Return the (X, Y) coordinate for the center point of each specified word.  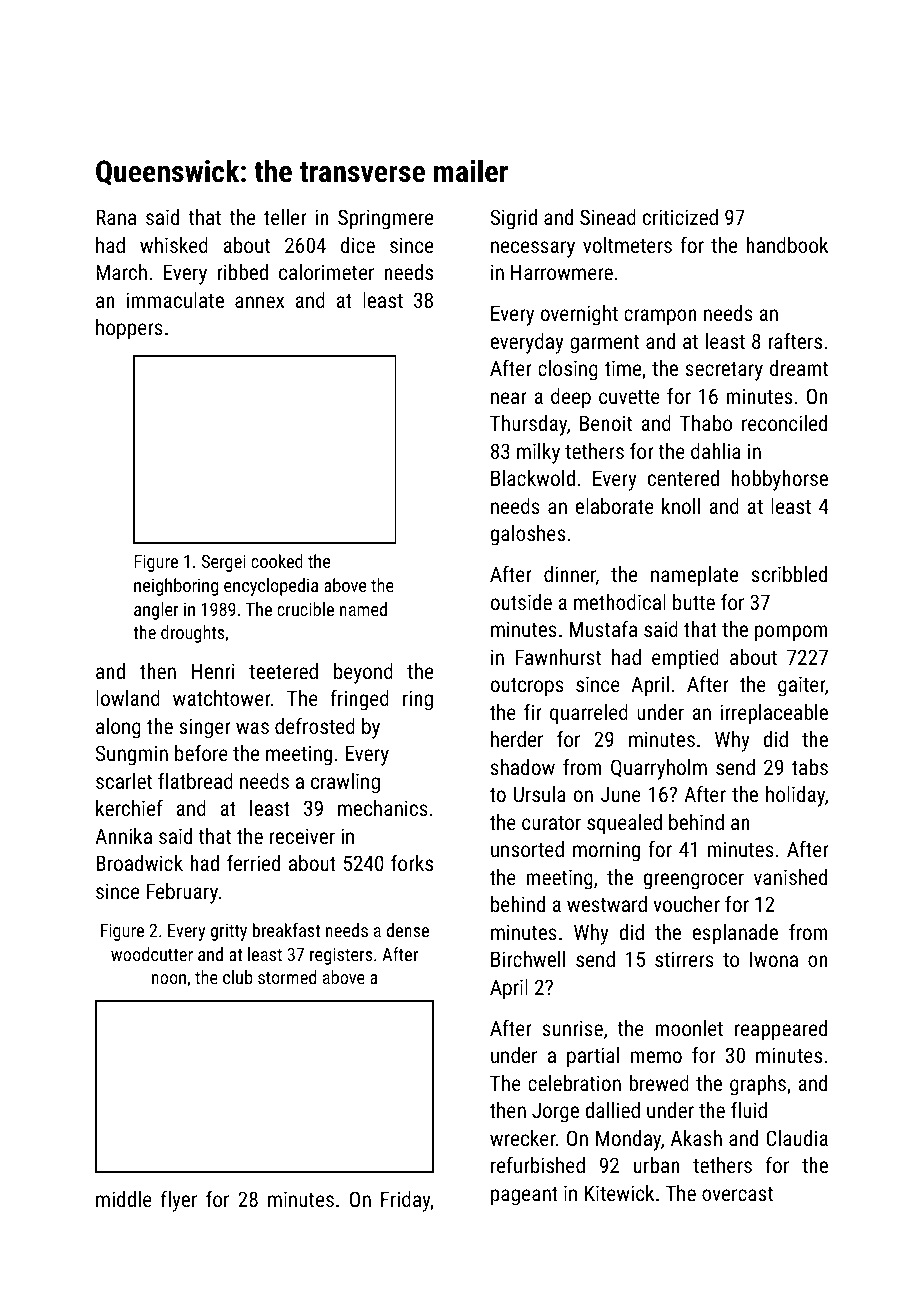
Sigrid (513, 219)
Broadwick (139, 863)
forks (412, 862)
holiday (795, 796)
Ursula (540, 794)
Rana (116, 217)
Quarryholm (659, 769)
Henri (213, 671)
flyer (179, 1201)
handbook (787, 245)
